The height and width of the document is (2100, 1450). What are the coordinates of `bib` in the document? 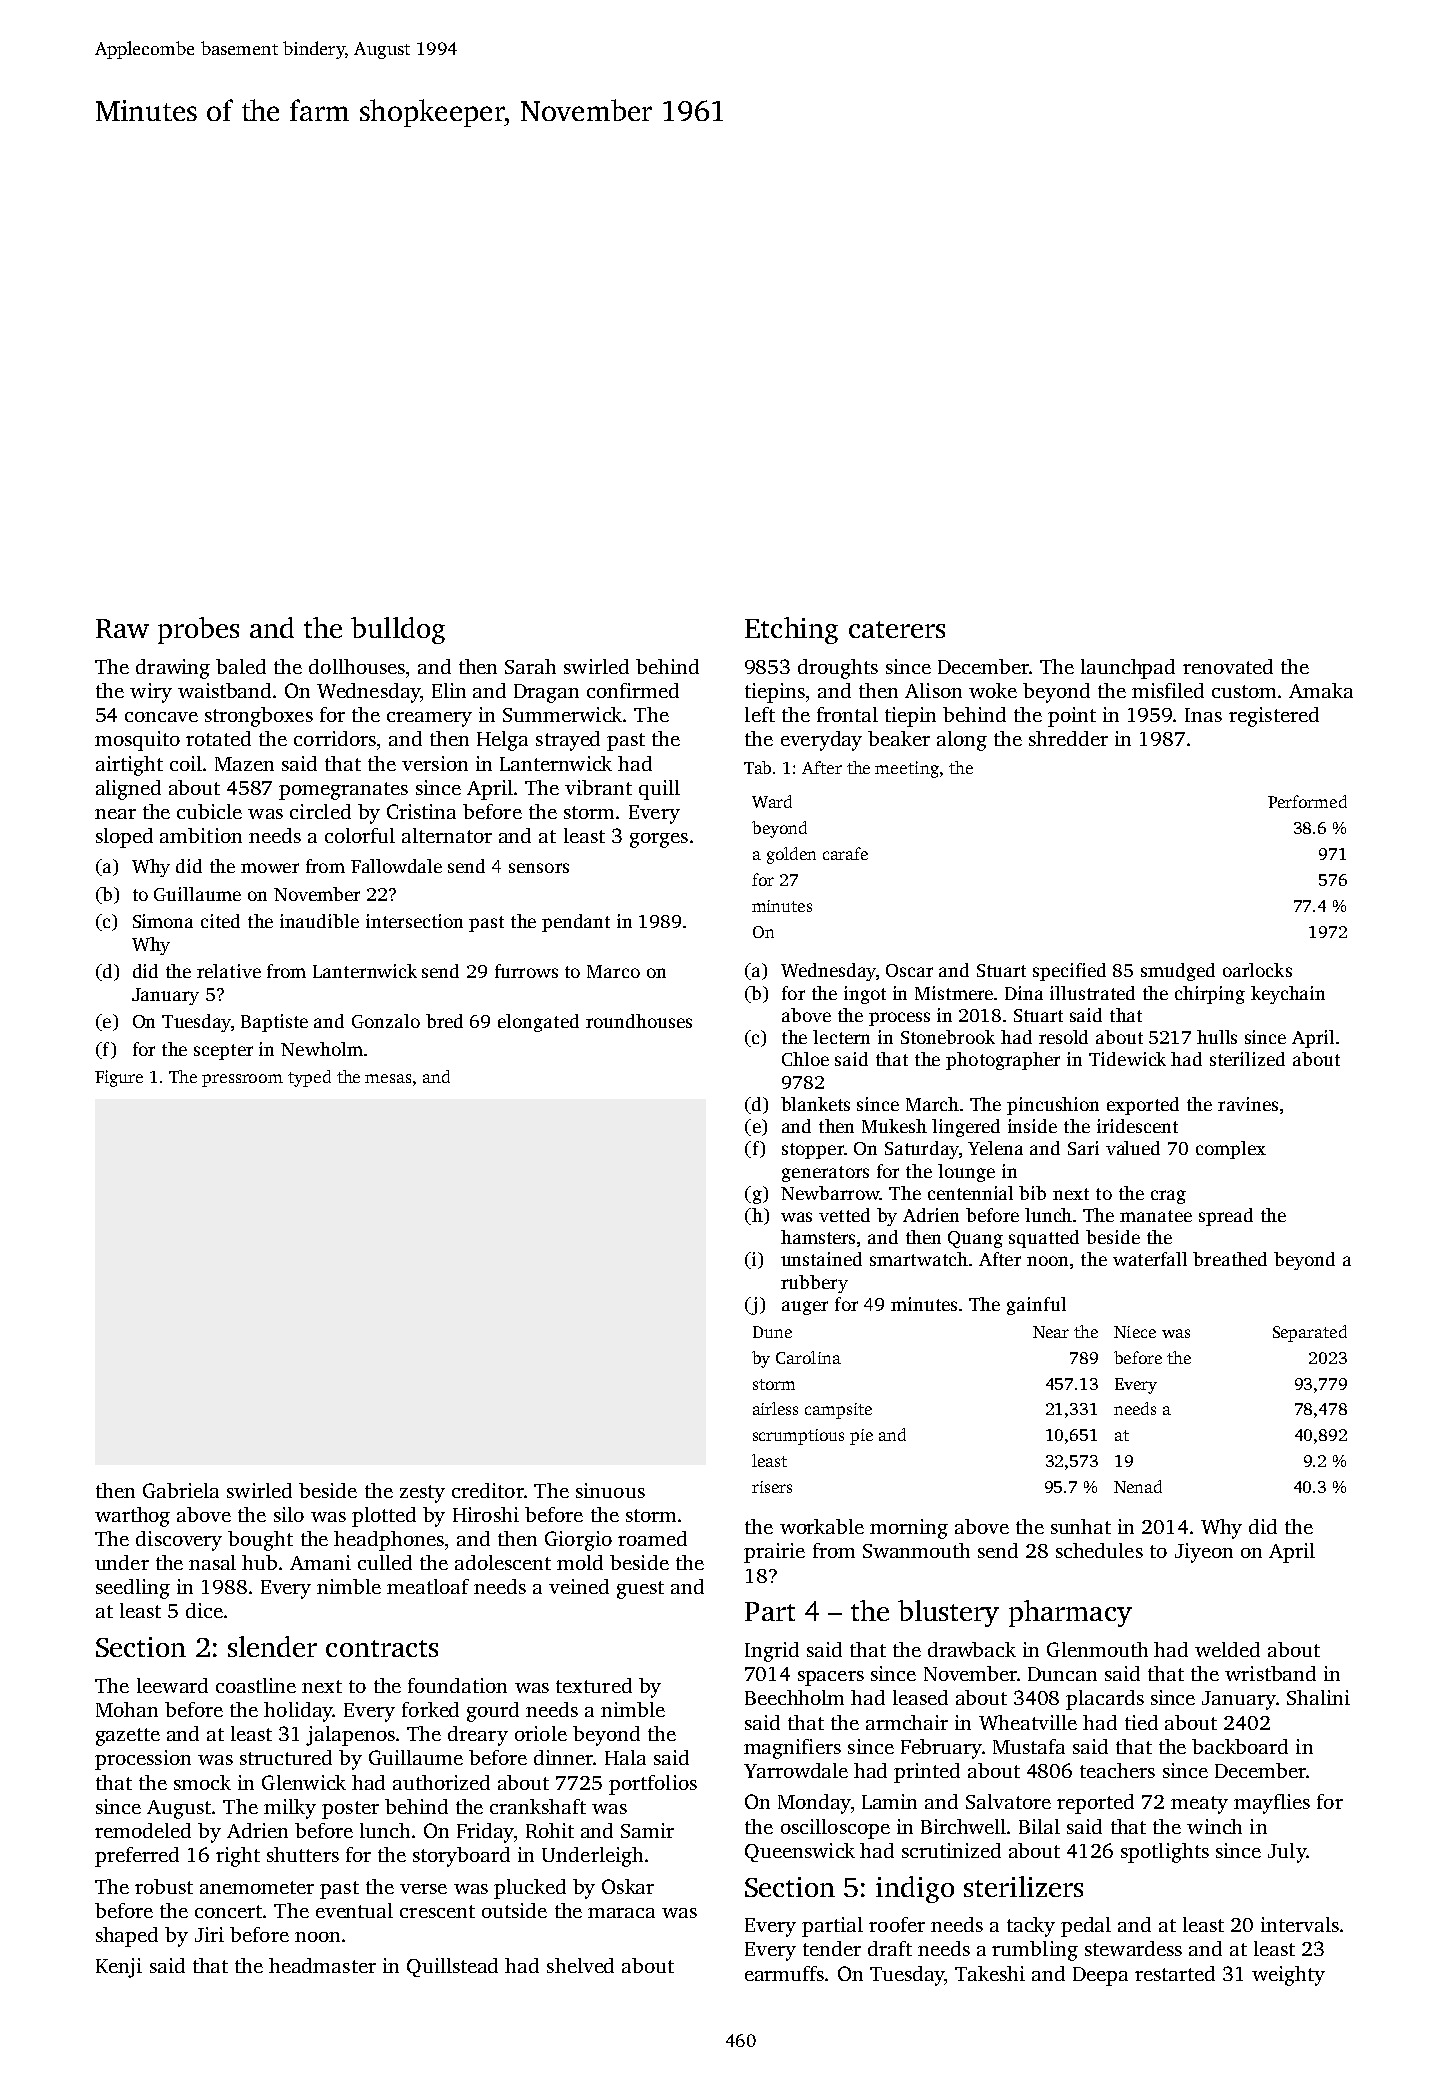 It's located at (1032, 1193).
